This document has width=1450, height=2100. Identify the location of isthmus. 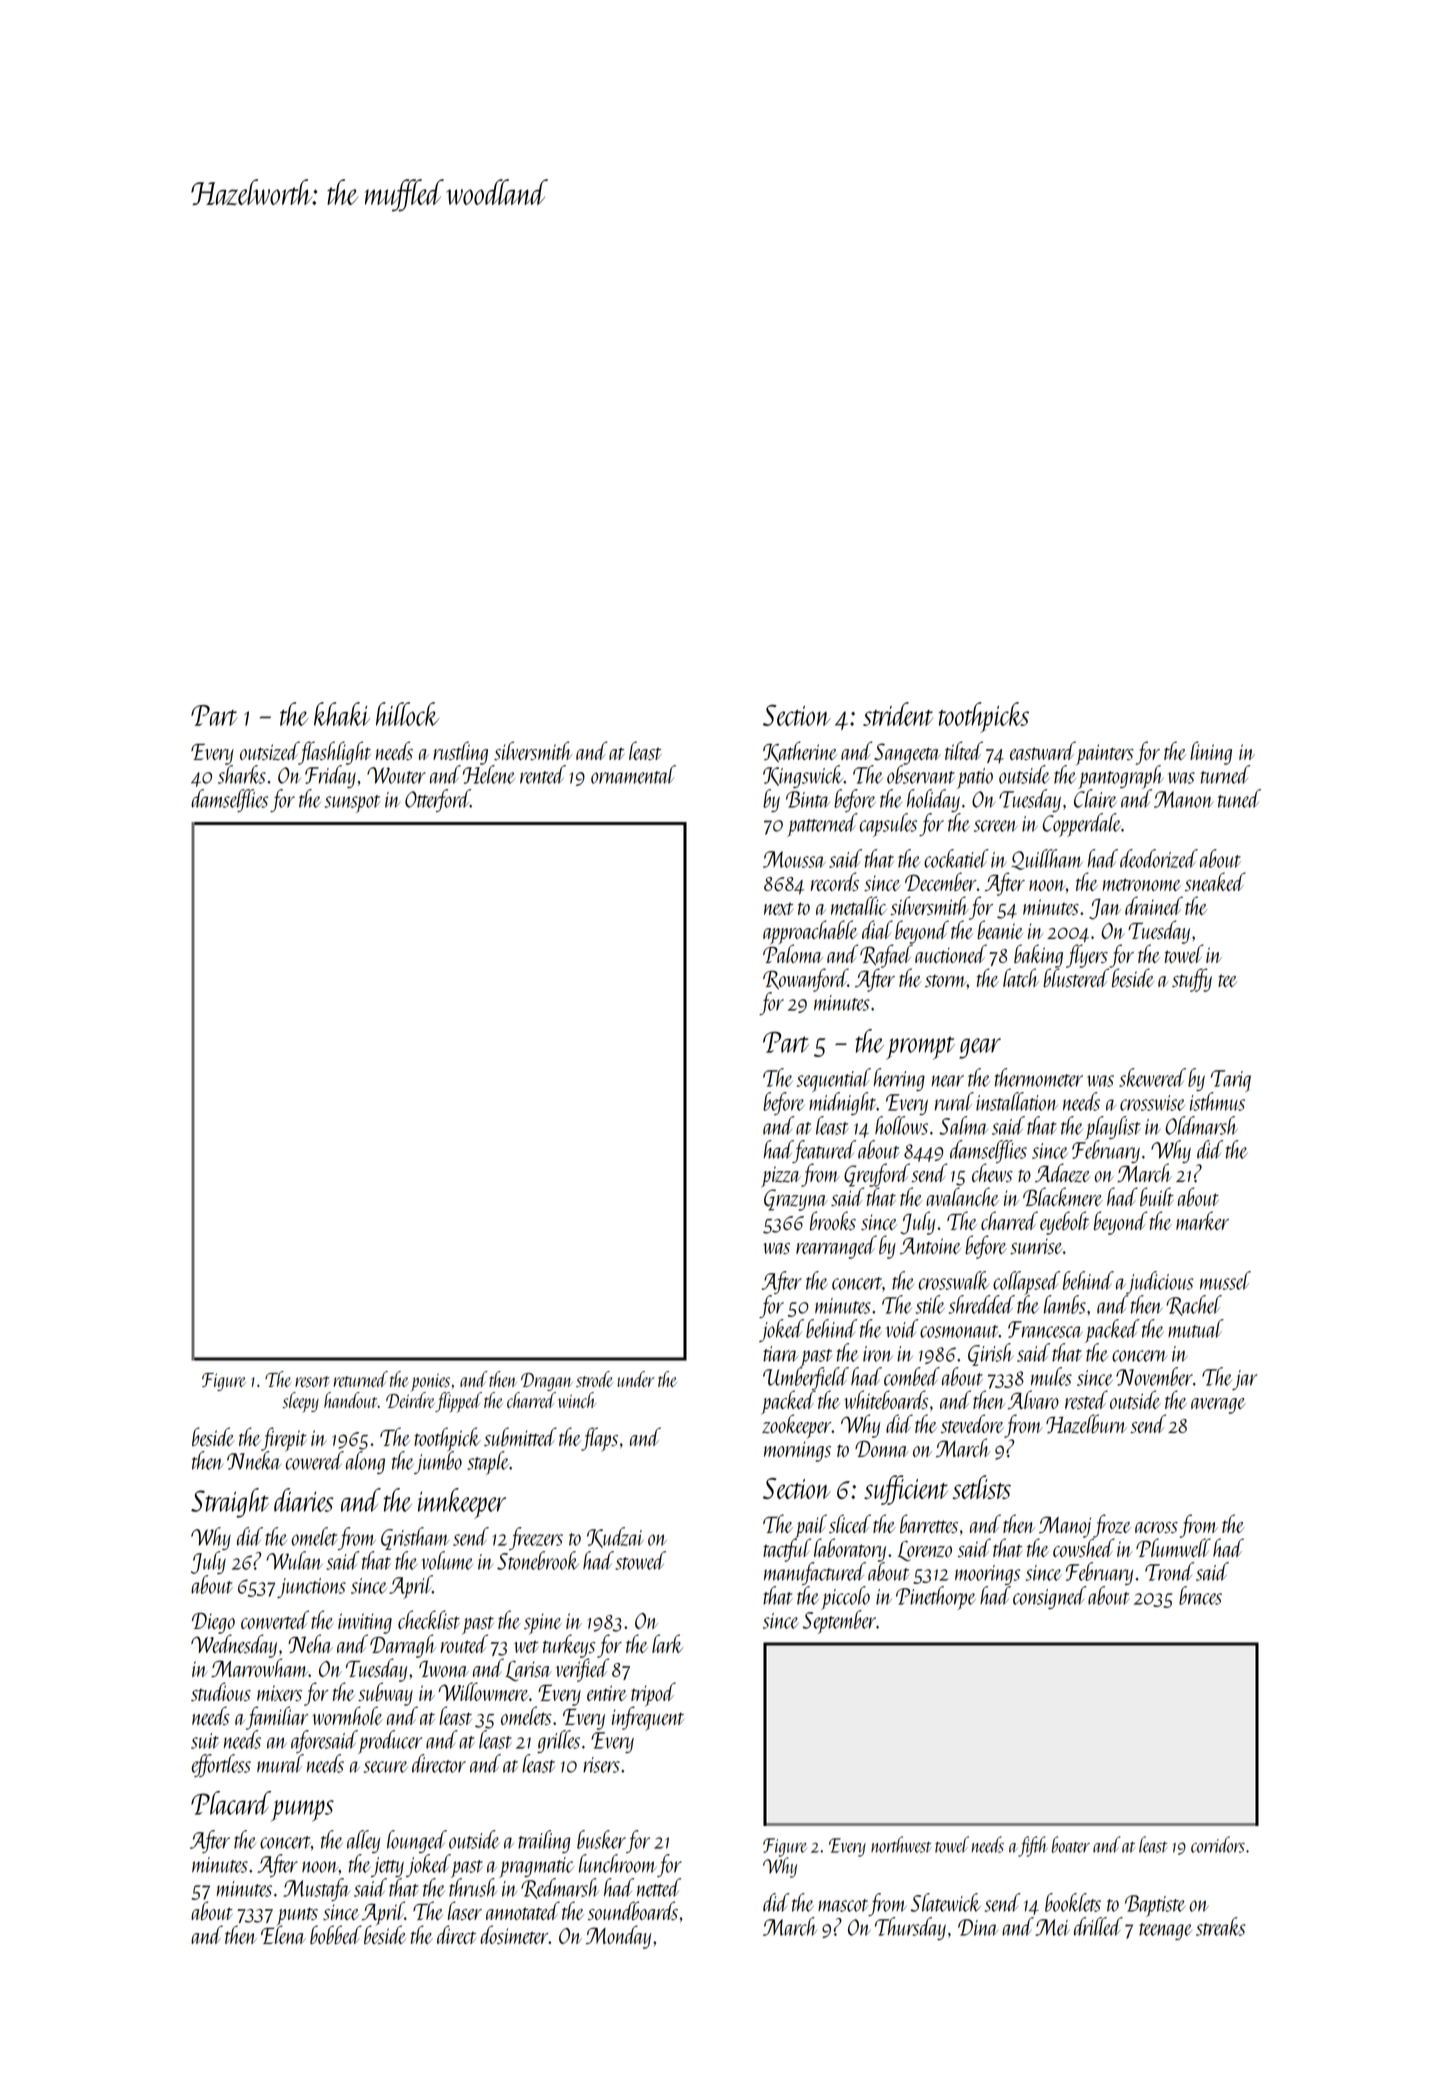
(1217, 1101).
